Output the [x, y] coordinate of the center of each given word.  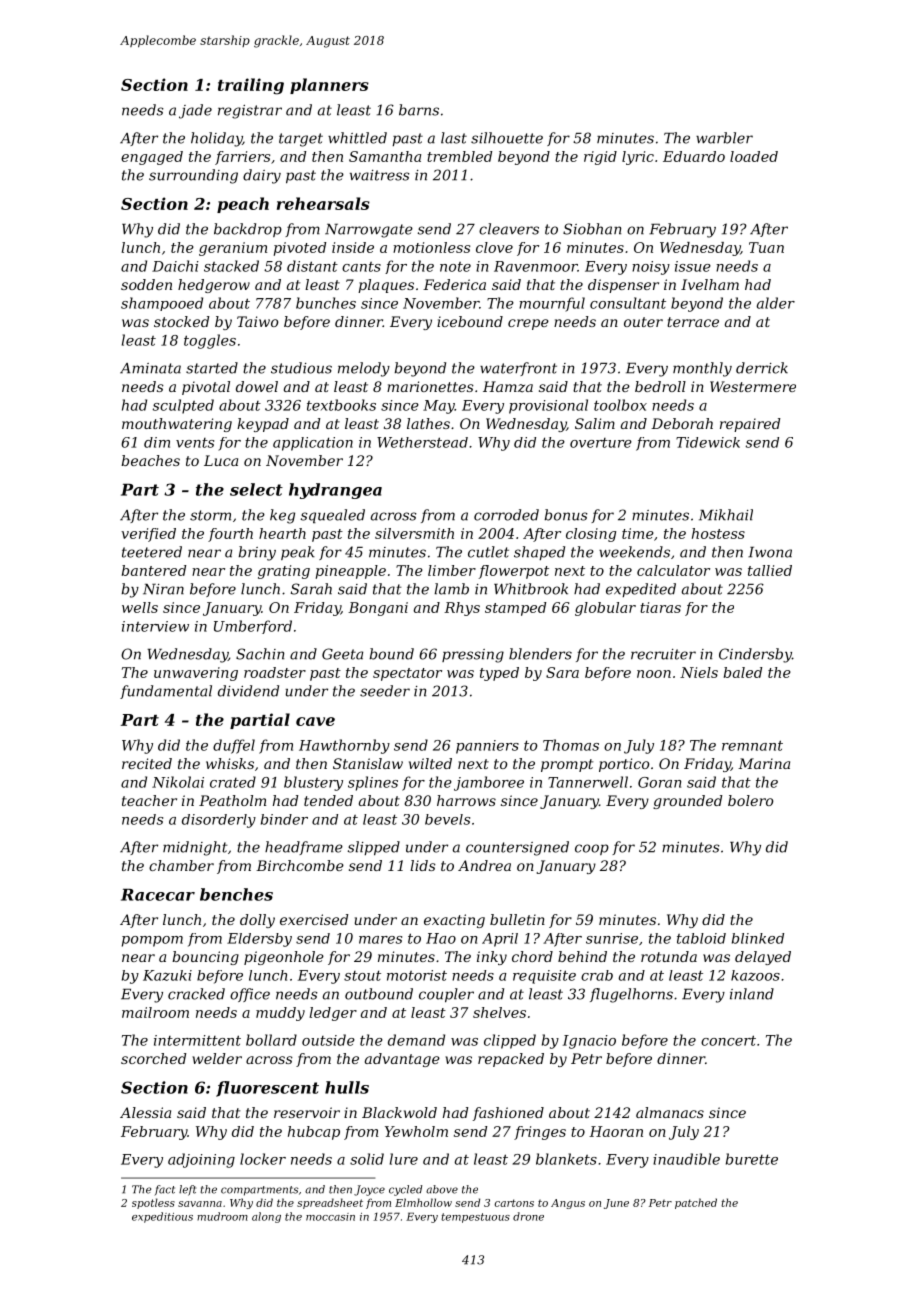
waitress [380, 175]
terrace [693, 322]
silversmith [414, 533]
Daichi [175, 266]
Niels [699, 672]
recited [147, 763]
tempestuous [475, 1218]
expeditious [162, 1217]
